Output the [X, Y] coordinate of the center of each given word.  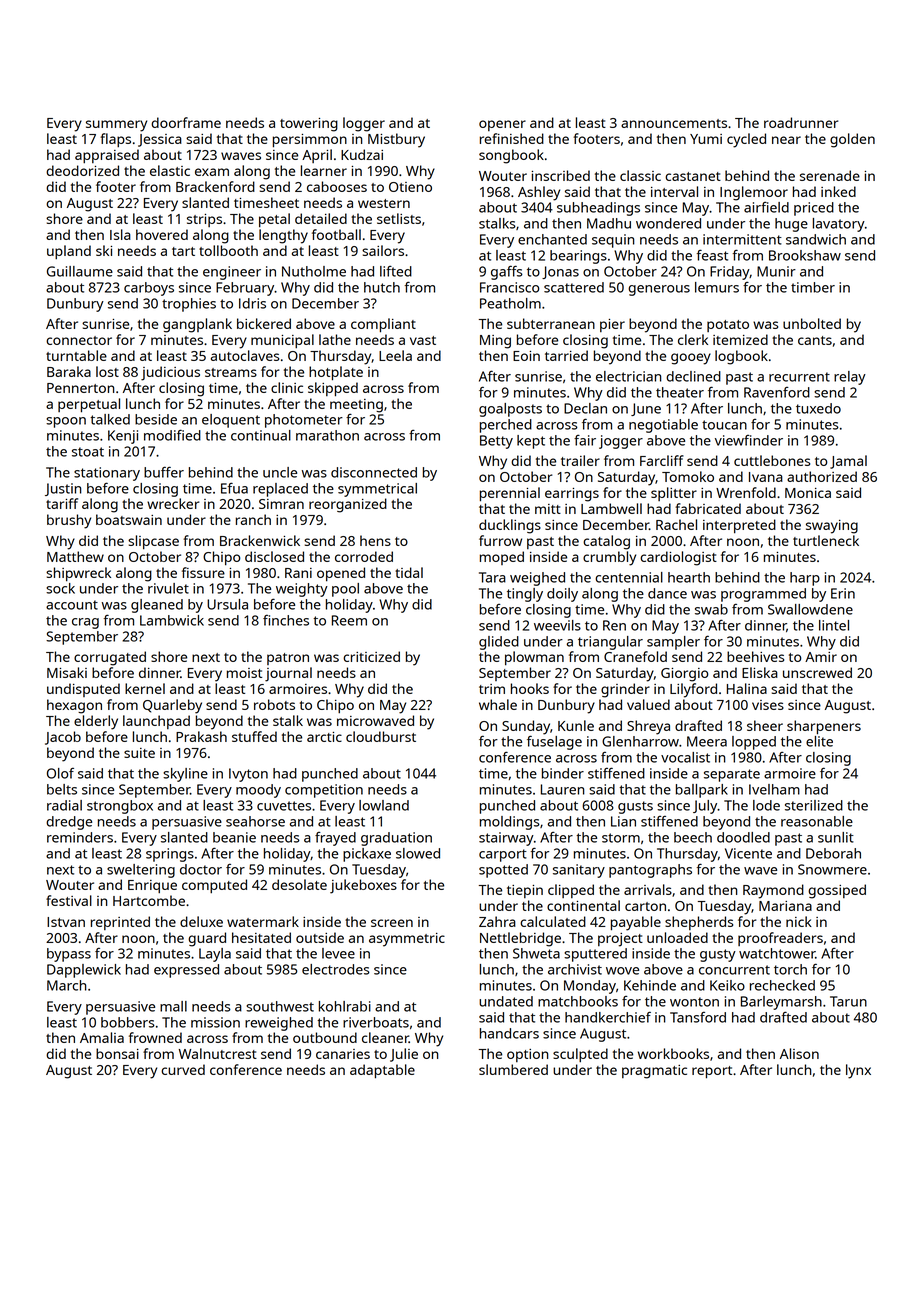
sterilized [814, 805]
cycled [746, 140]
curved [183, 1069]
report [712, 1072]
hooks [530, 688]
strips [204, 220]
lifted [396, 271]
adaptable [382, 1071]
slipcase [153, 542]
